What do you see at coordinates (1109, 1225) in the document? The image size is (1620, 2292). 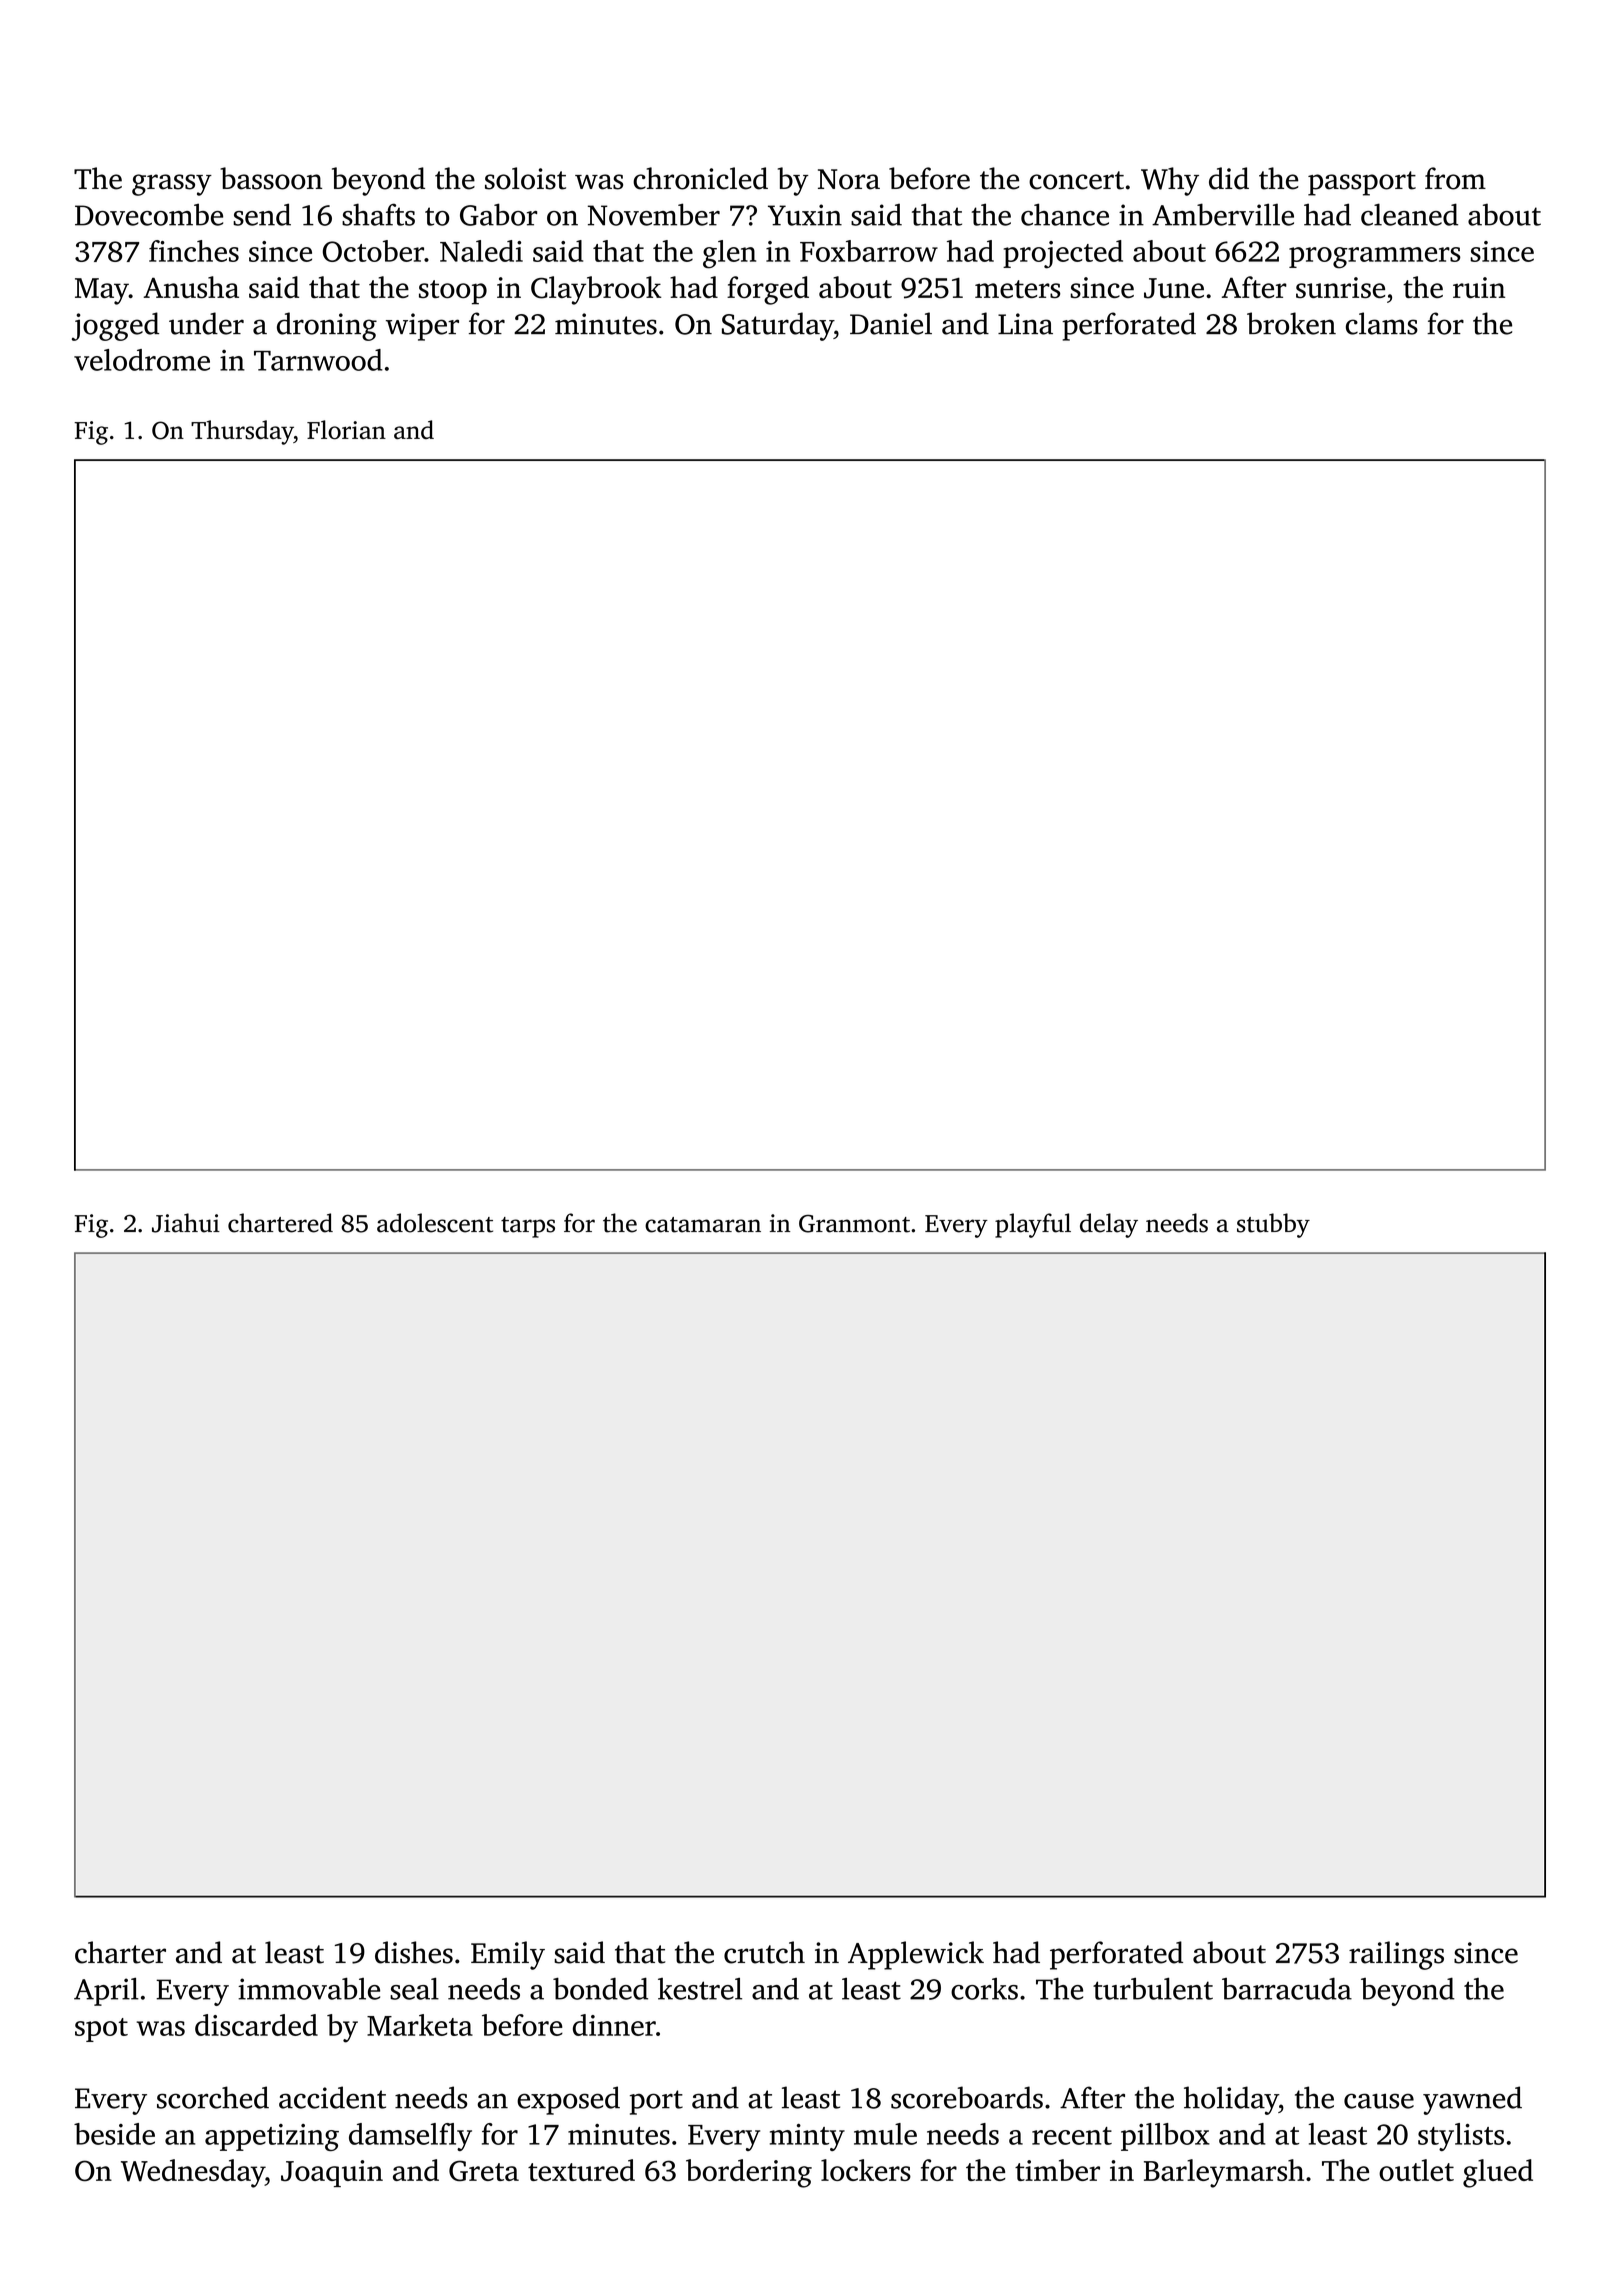 I see `delay` at bounding box center [1109, 1225].
